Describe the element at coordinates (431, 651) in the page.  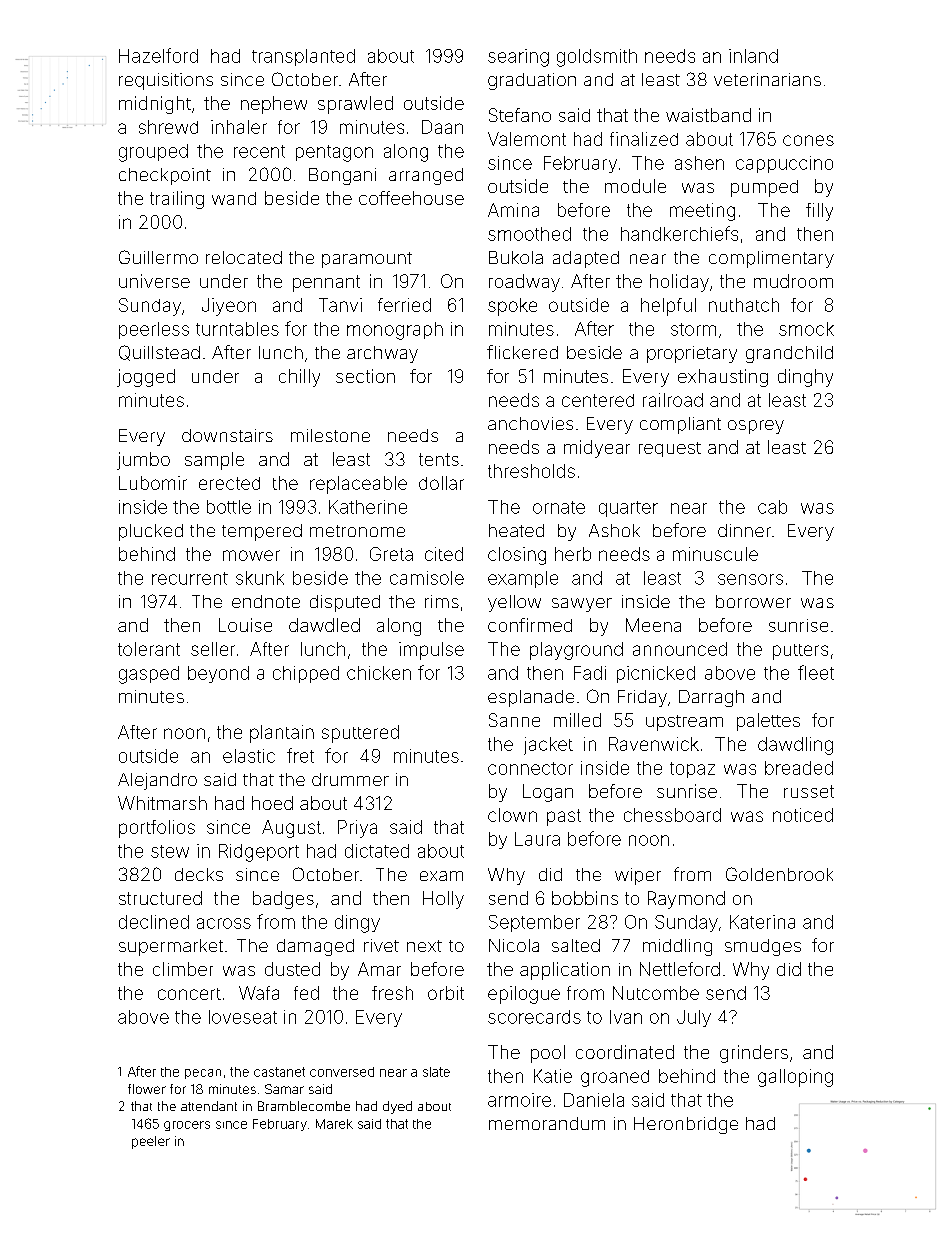
I see `impulse` at that location.
